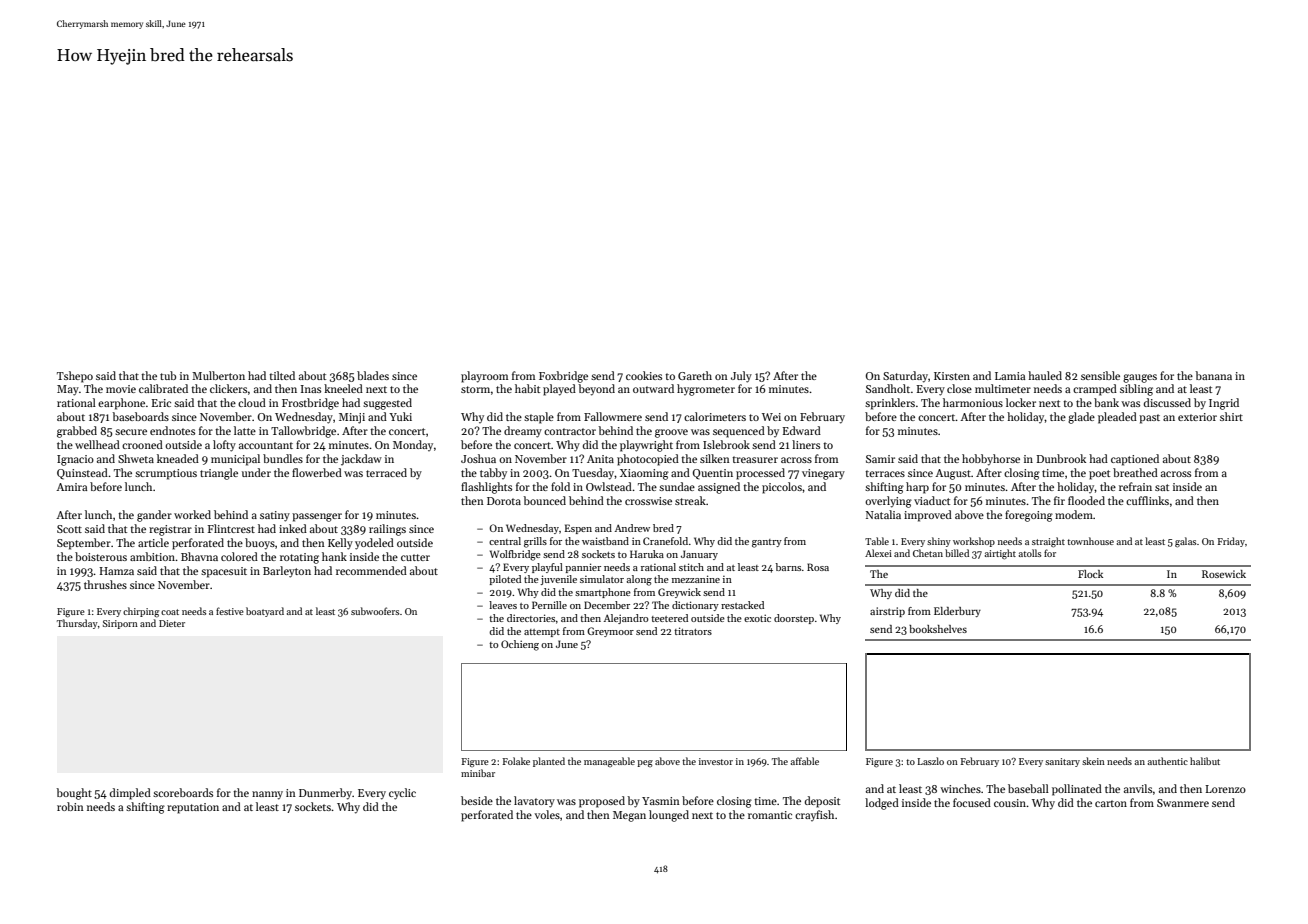  What do you see at coordinates (516, 761) in the image?
I see `Folake` at bounding box center [516, 761].
